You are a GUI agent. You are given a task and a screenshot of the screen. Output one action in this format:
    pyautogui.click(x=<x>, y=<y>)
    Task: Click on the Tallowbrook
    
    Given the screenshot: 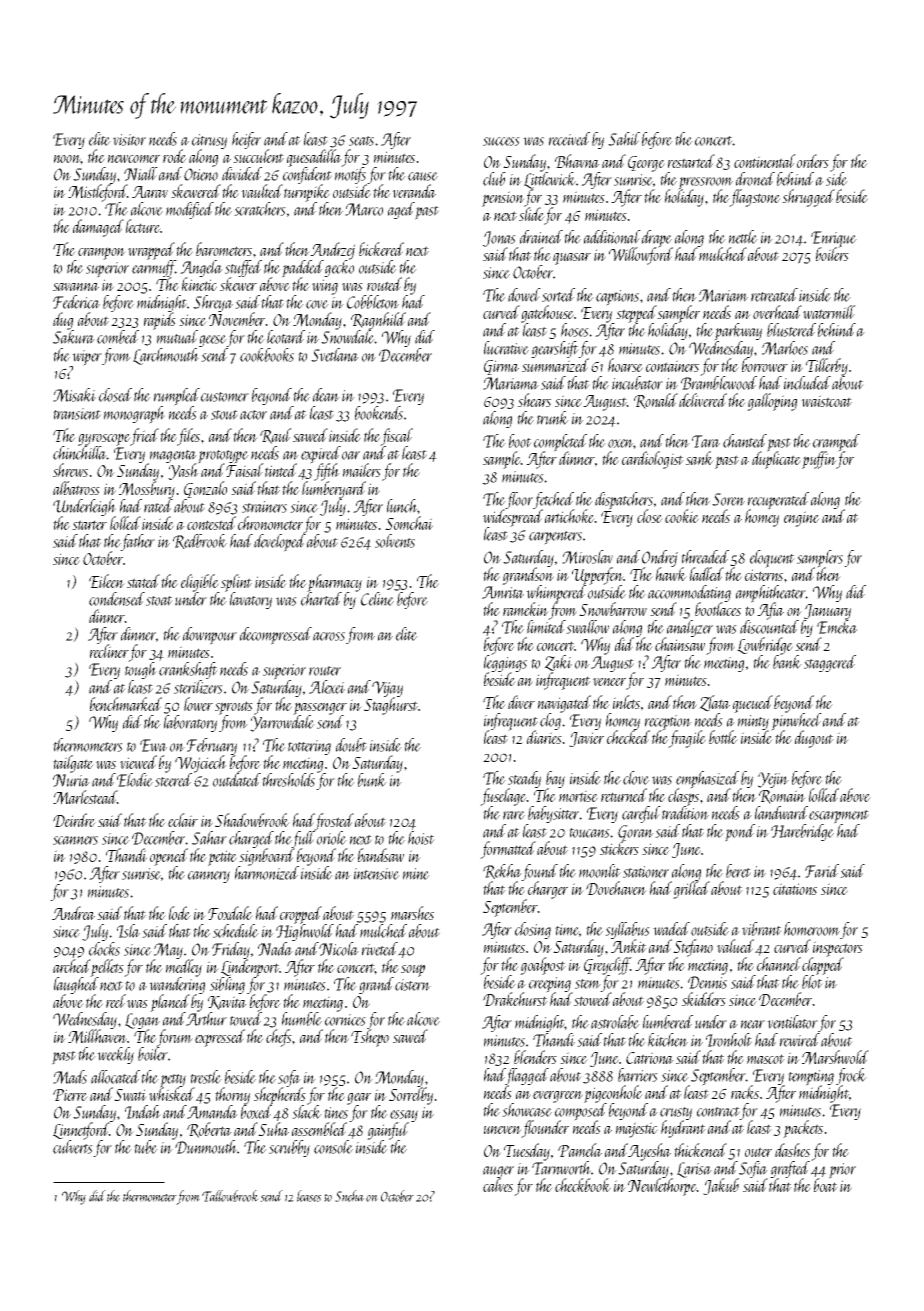 What is the action you would take?
    pyautogui.click(x=230, y=1196)
